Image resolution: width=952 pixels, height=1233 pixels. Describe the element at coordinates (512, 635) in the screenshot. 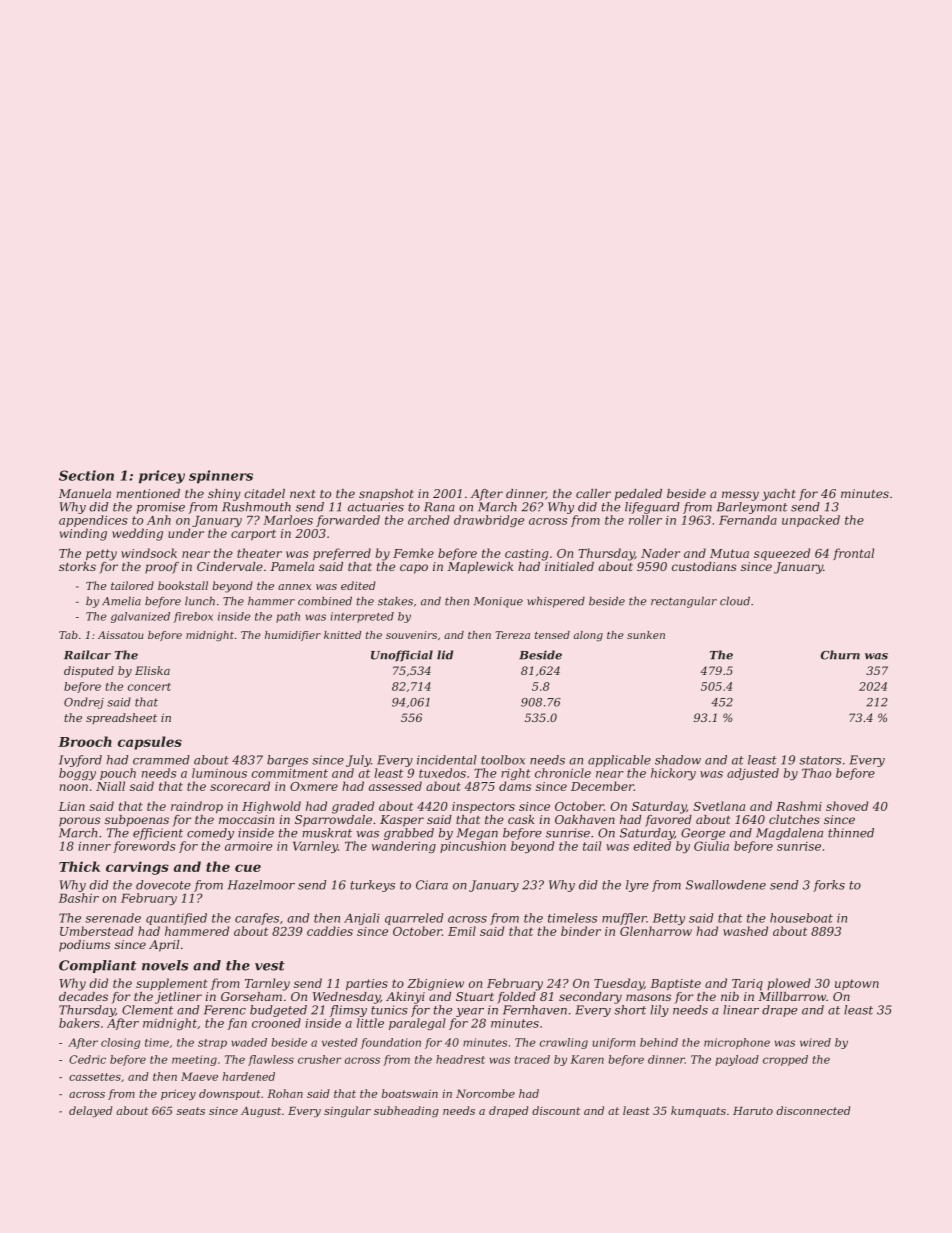

I see `Tereza` at that location.
